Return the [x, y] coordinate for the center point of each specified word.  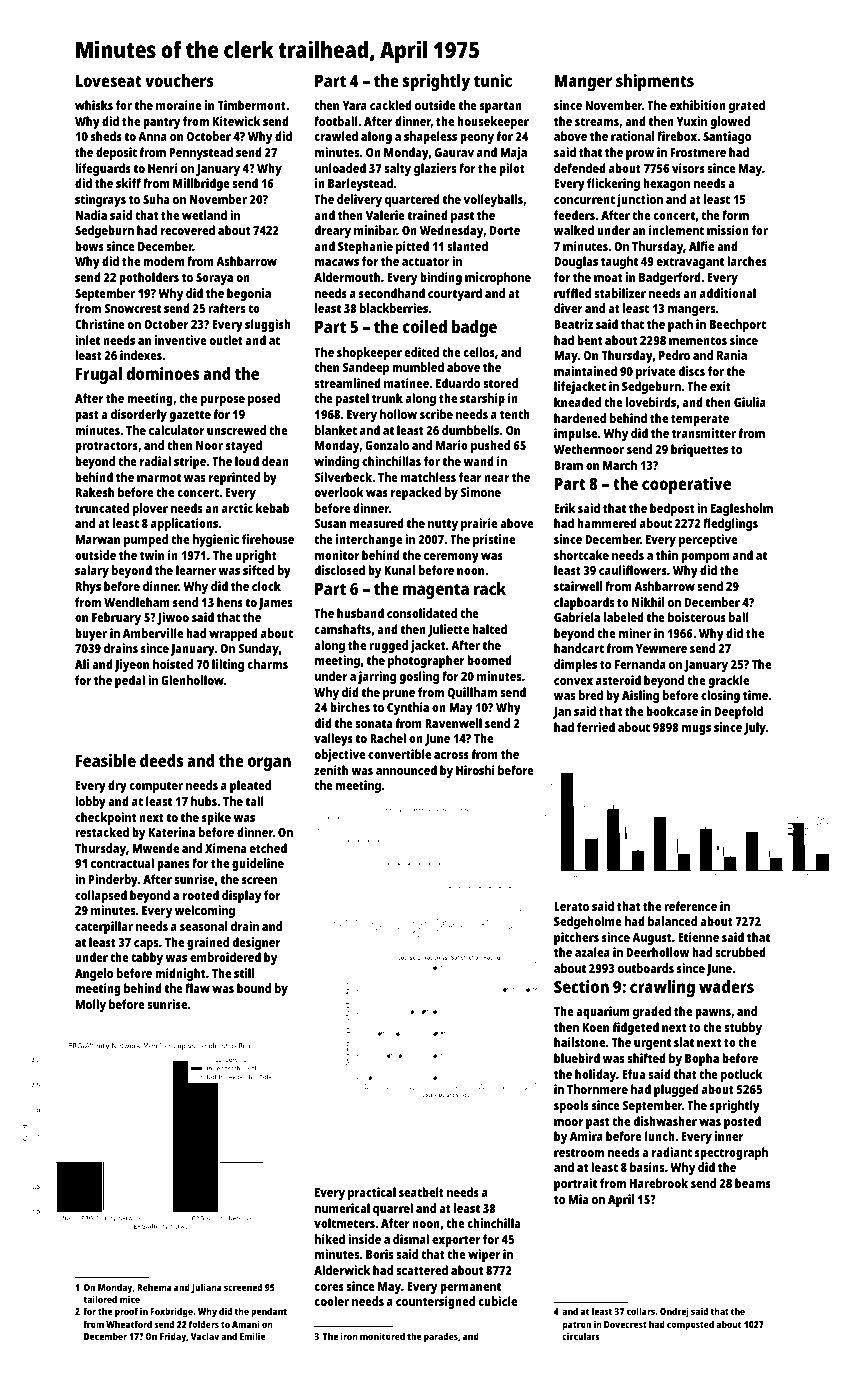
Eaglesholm [742, 509]
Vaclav [205, 1336]
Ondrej [674, 1312]
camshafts [342, 629]
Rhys [88, 587]
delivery [359, 200]
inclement [676, 230]
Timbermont [251, 105]
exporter [456, 1241]
